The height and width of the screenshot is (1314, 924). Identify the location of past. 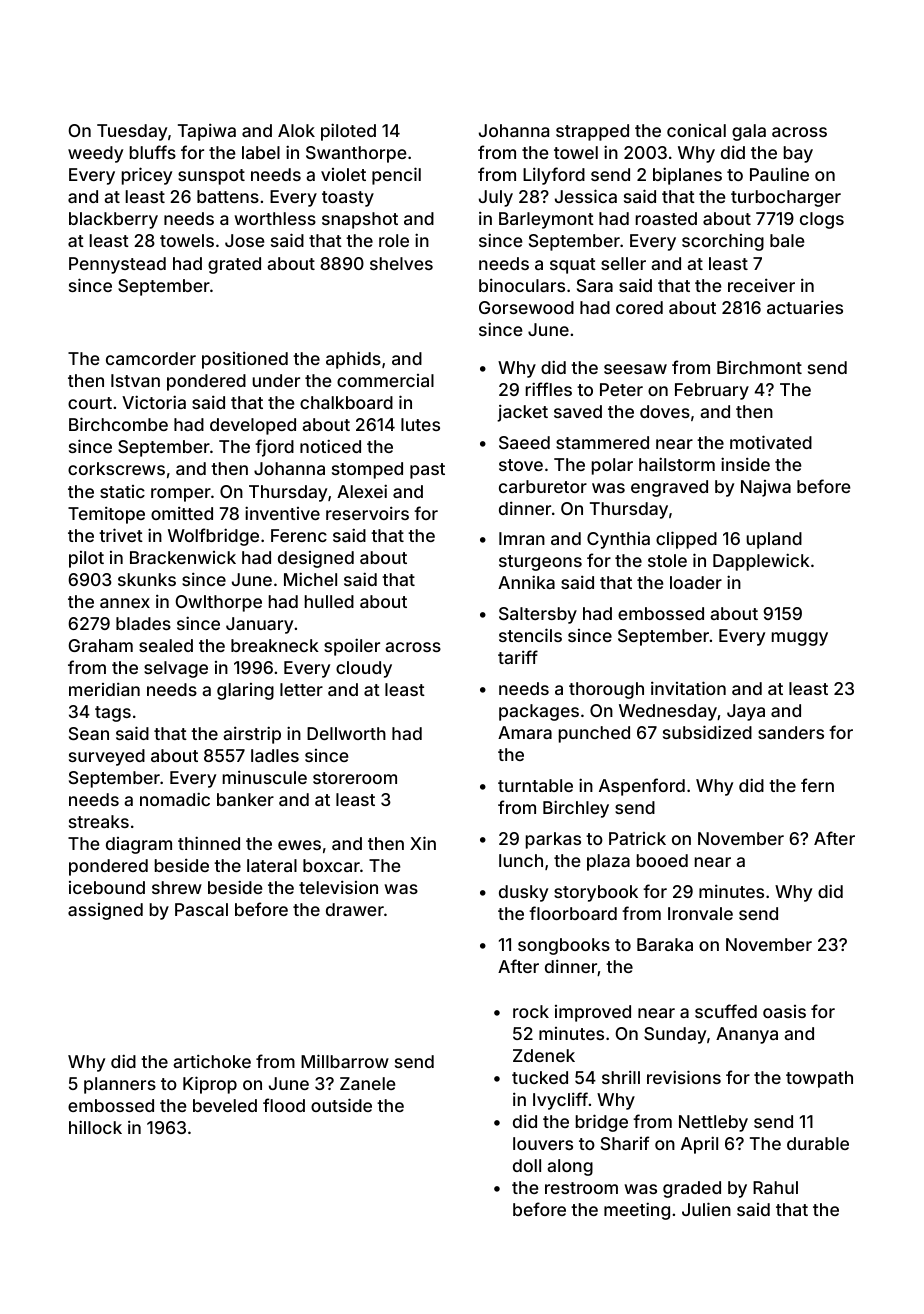
(427, 471).
